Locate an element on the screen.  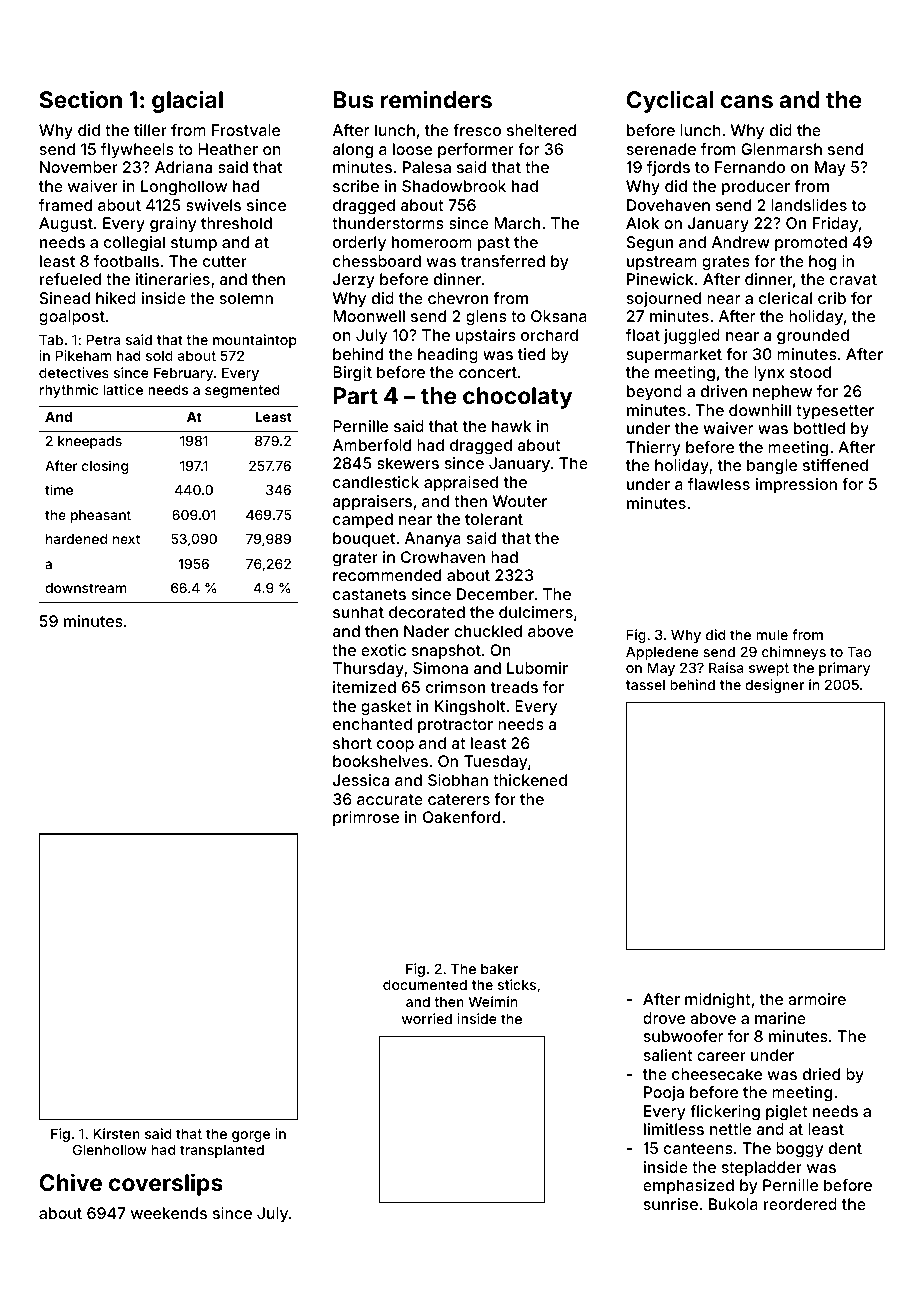
designer is located at coordinates (774, 686).
